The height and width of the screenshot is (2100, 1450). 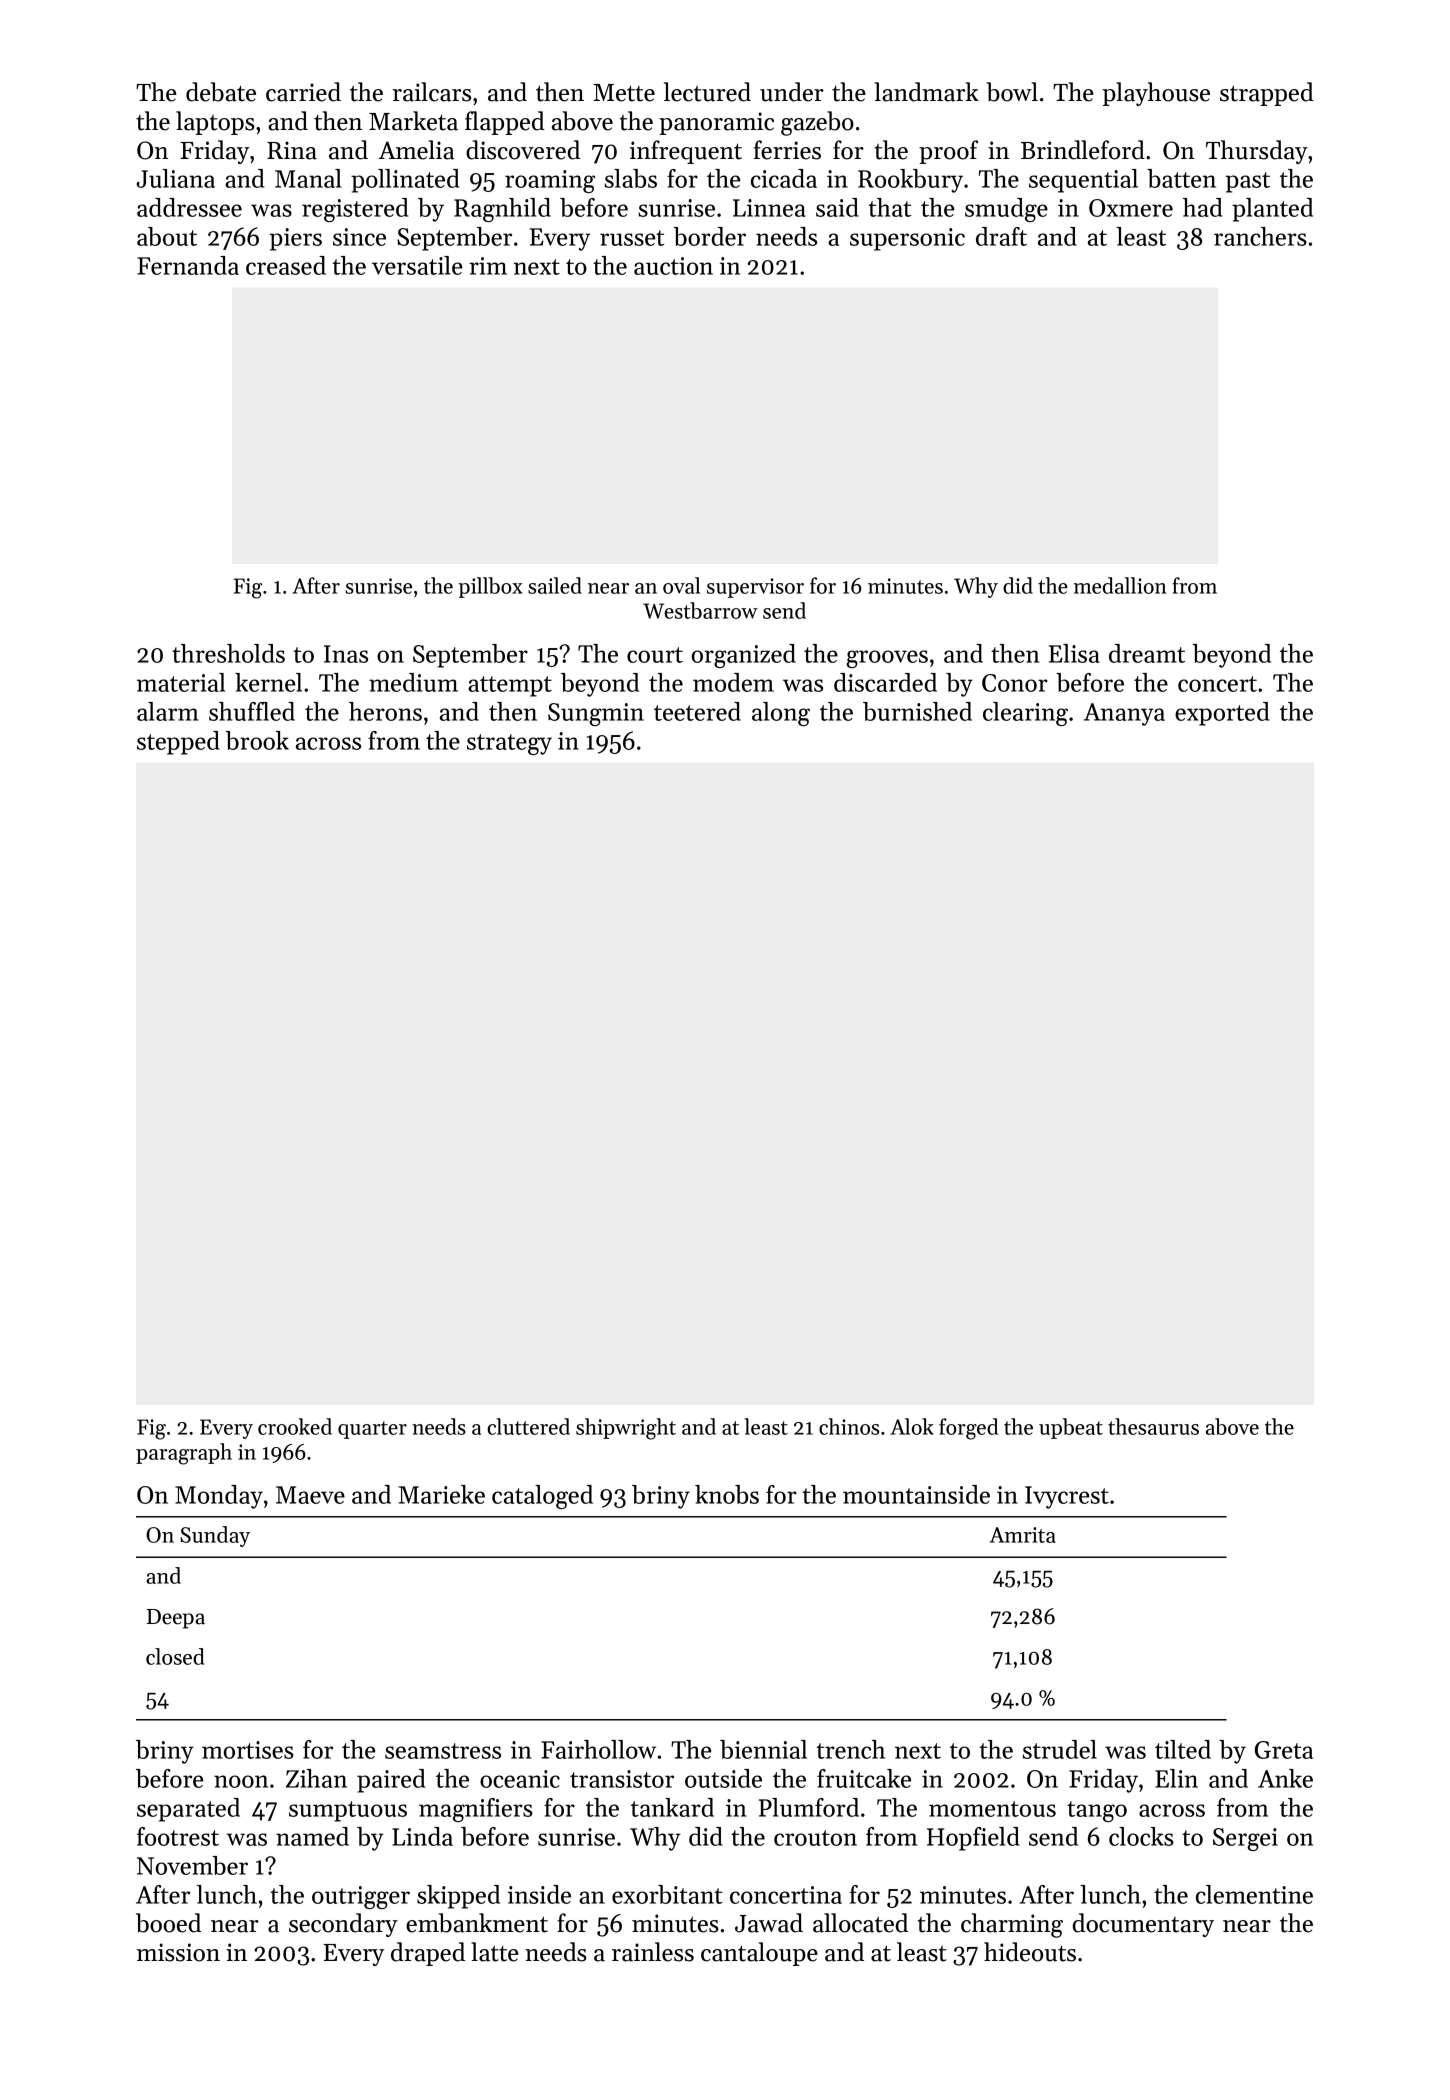 What do you see at coordinates (295, 1426) in the screenshot?
I see `crooked` at bounding box center [295, 1426].
